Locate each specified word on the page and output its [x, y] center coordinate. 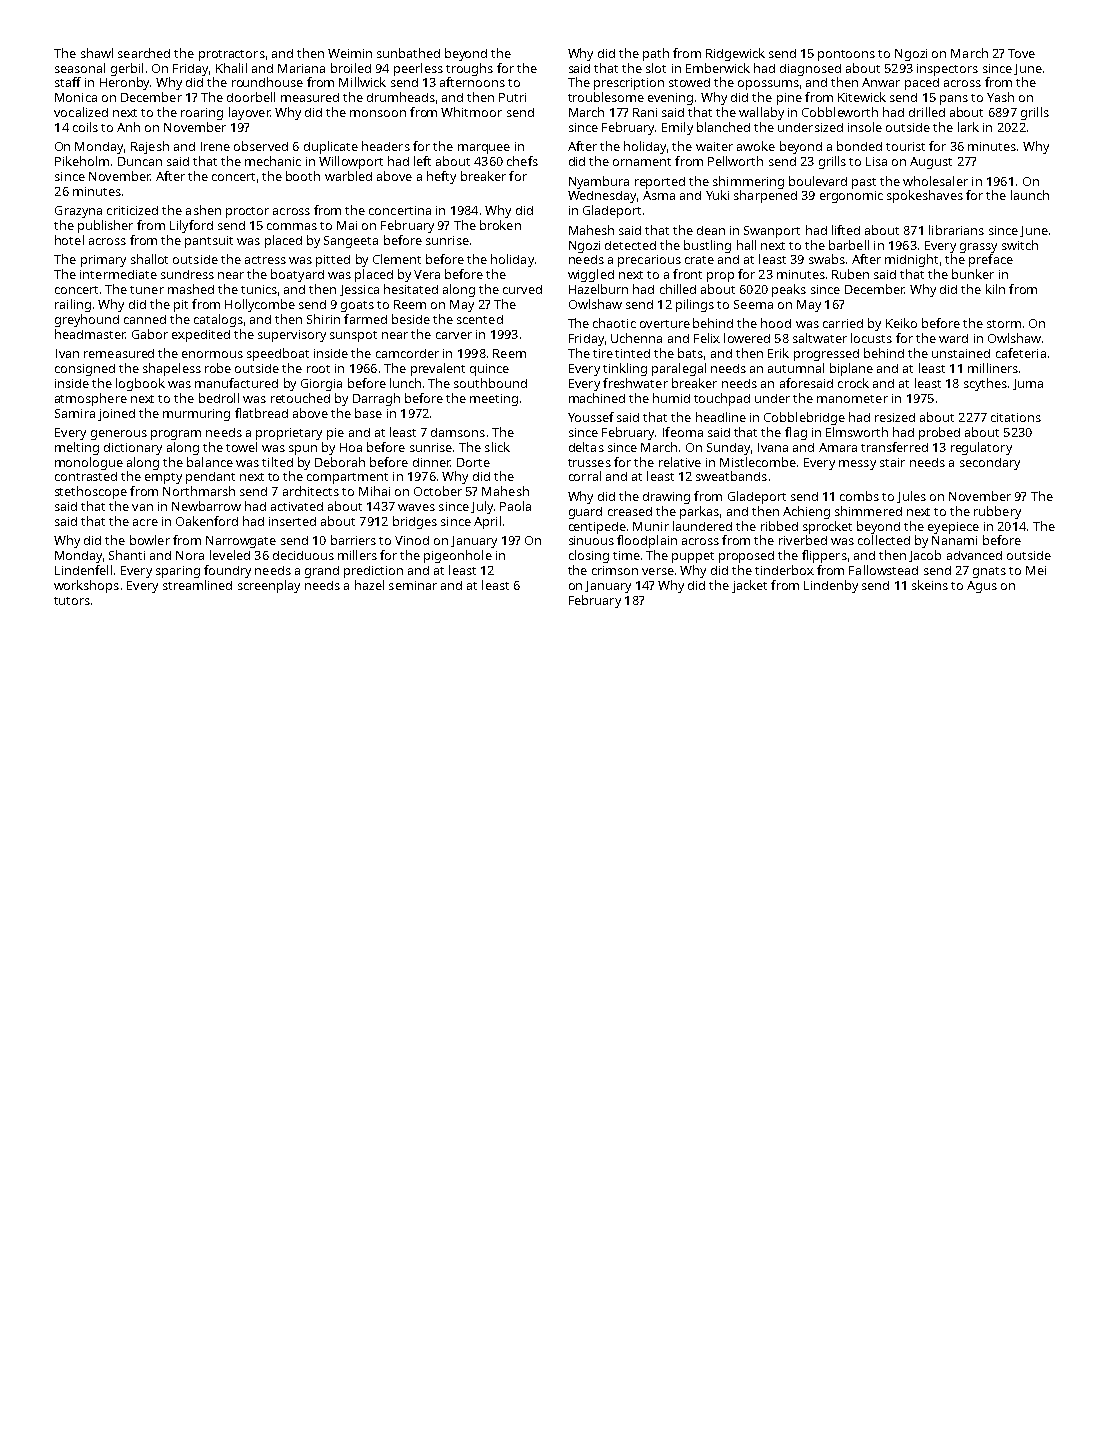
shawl [97, 53]
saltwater [820, 338]
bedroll [219, 398]
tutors [72, 601]
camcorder [407, 353]
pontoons [846, 55]
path [656, 54]
